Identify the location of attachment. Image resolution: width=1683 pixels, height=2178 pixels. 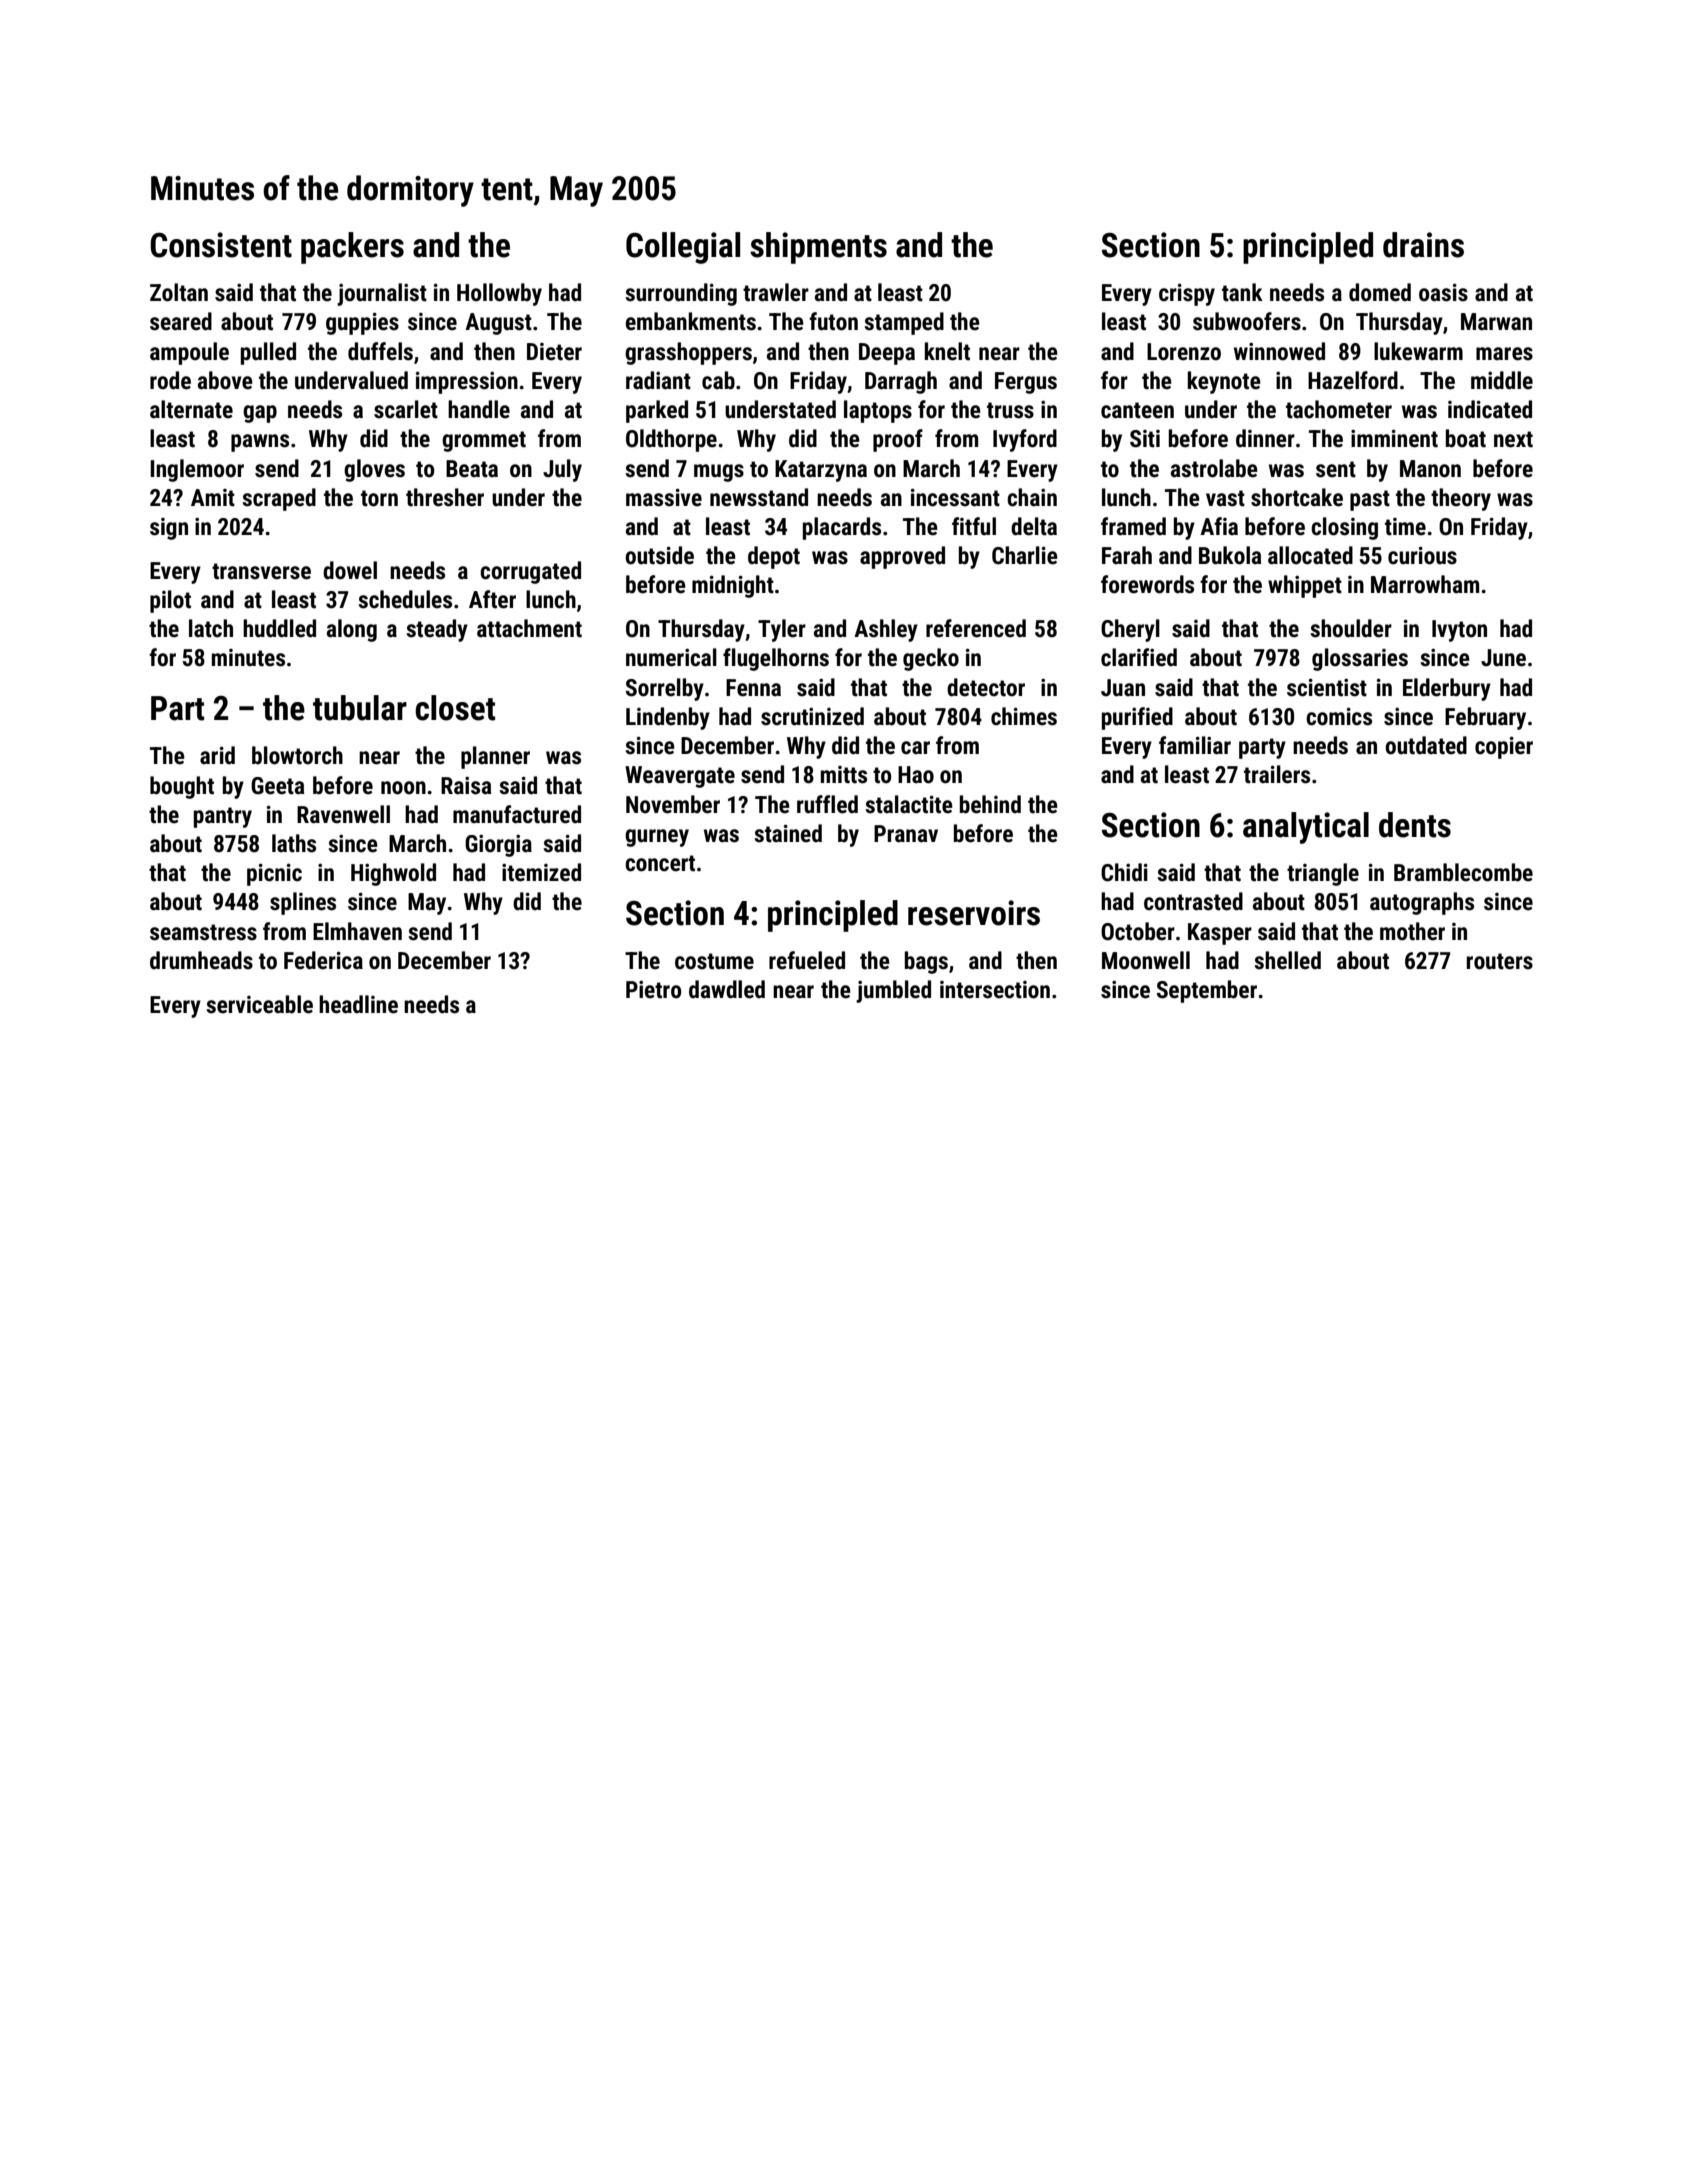
(529, 628).
